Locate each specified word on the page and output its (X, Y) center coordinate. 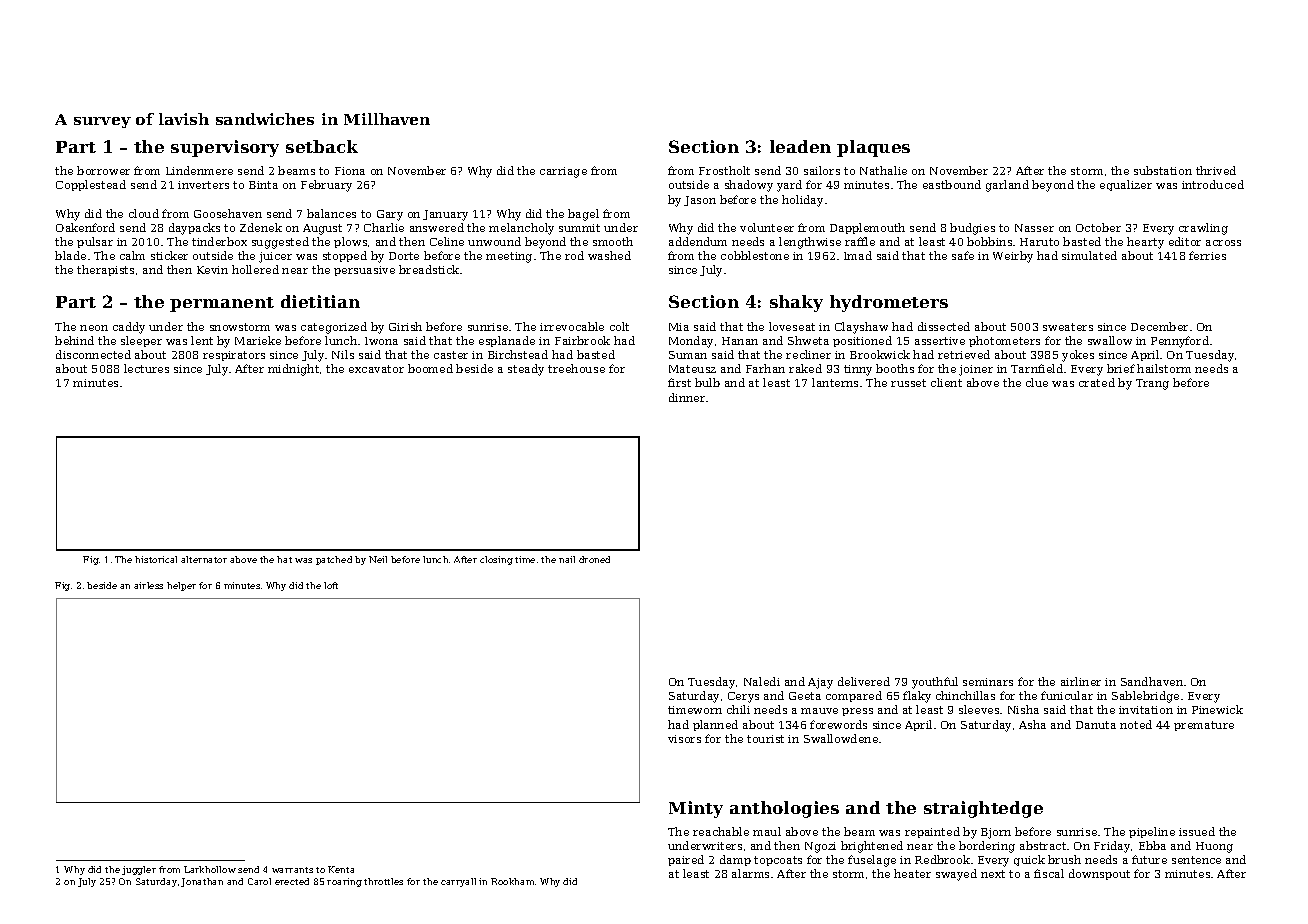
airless (148, 585)
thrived (1216, 170)
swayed (956, 875)
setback (322, 146)
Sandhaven (1152, 681)
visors (684, 739)
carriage (563, 172)
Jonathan (202, 882)
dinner (687, 397)
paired (686, 860)
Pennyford (1180, 342)
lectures (146, 368)
